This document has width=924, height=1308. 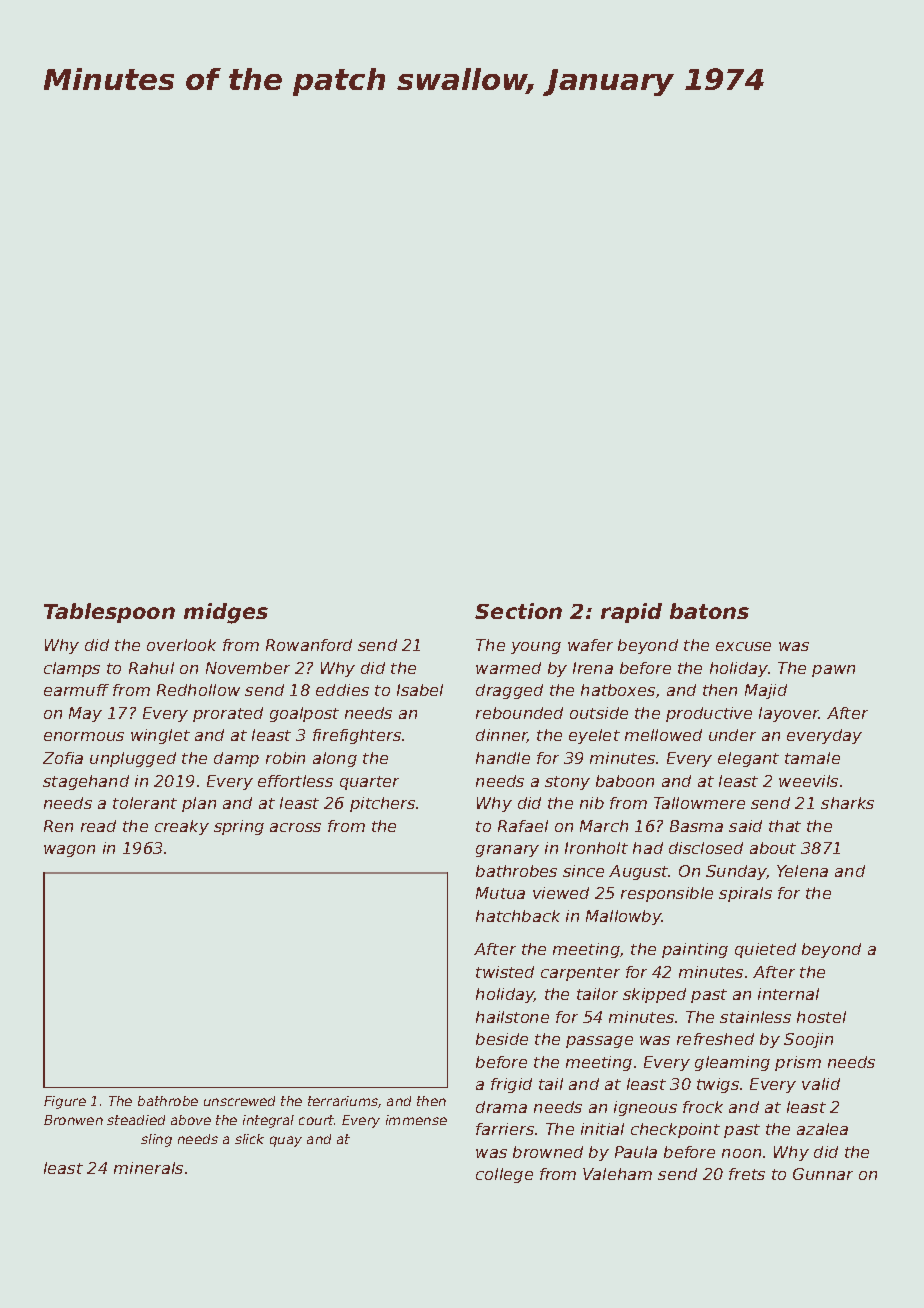 What do you see at coordinates (508, 668) in the document?
I see `warmed` at bounding box center [508, 668].
